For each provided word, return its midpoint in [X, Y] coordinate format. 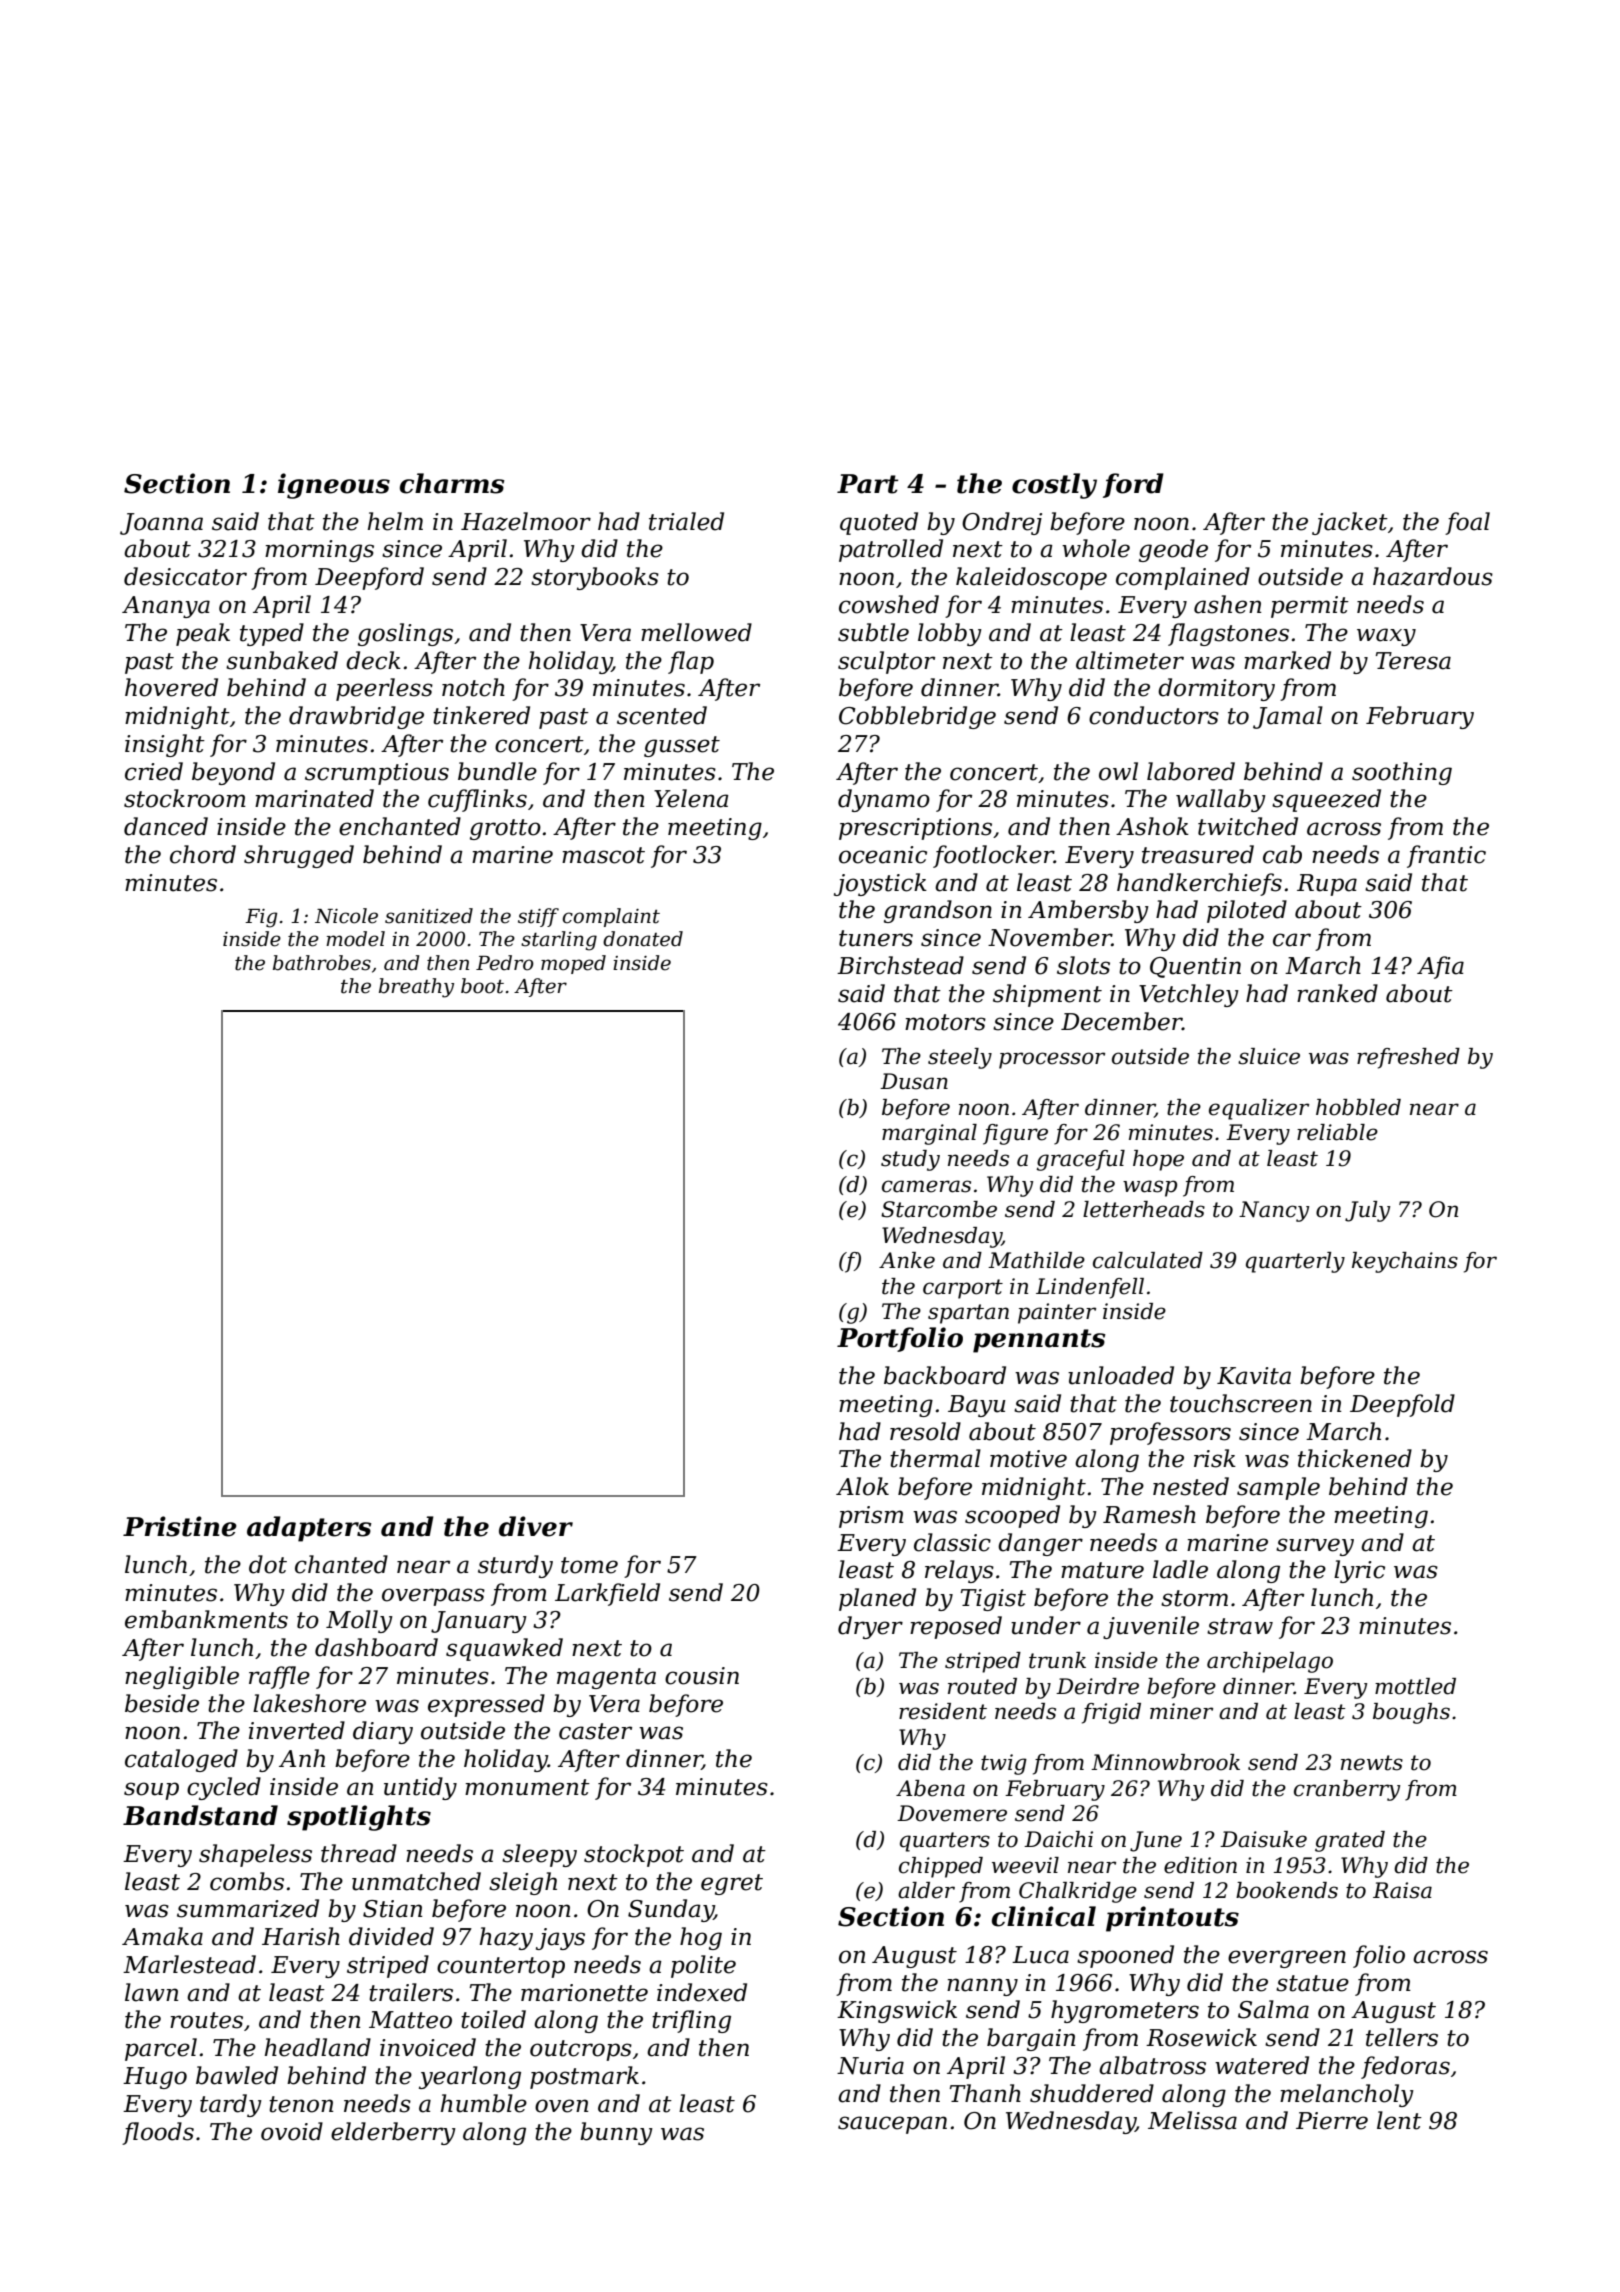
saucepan [892, 2125]
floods [158, 2133]
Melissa [1192, 2120]
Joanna [161, 524]
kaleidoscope [1031, 578]
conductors [1154, 715]
